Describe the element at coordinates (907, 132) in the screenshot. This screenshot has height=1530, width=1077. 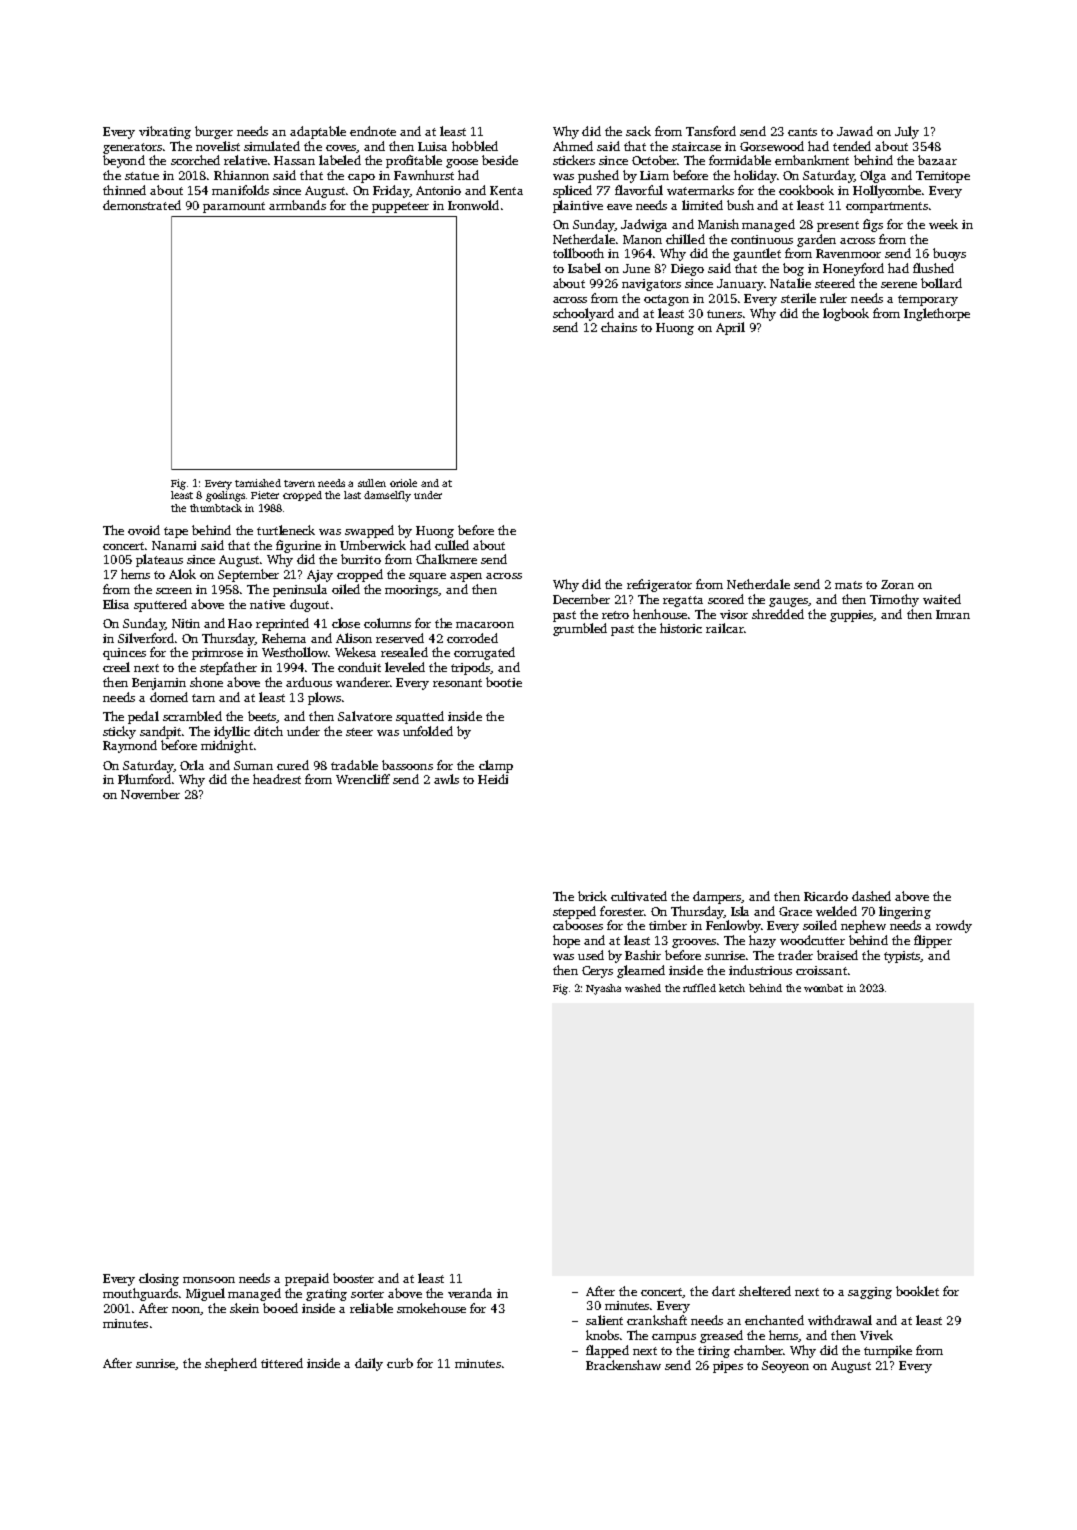
I see `July` at that location.
